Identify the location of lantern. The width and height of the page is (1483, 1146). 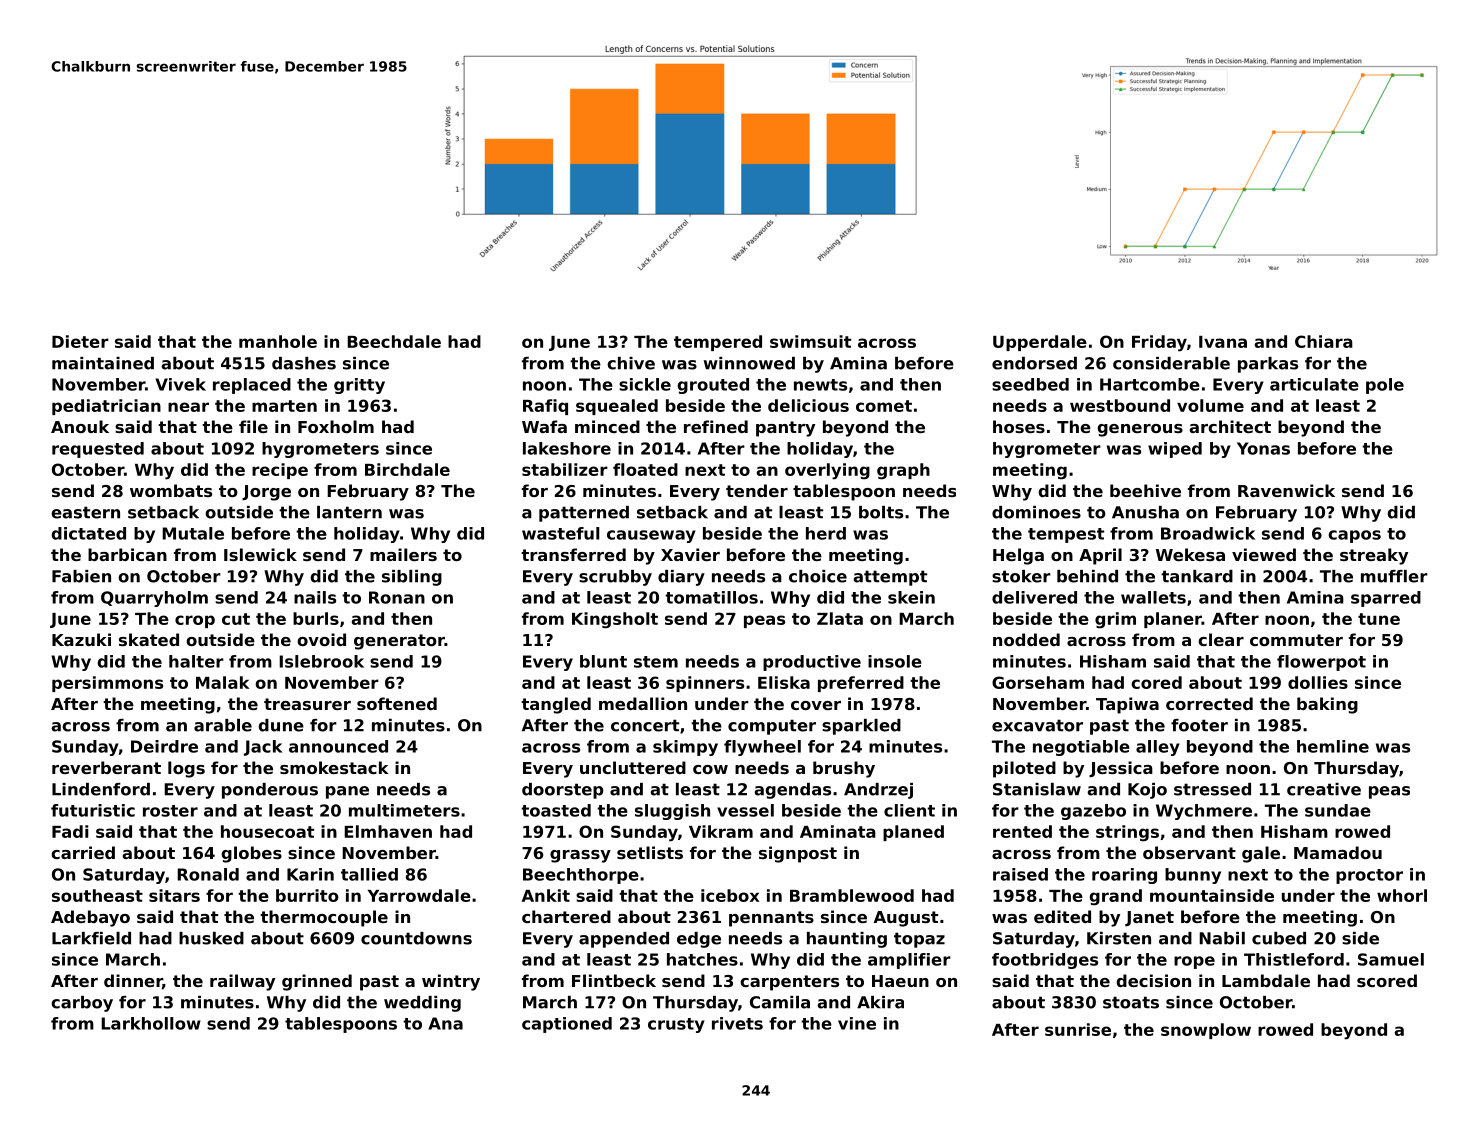
(349, 512).
